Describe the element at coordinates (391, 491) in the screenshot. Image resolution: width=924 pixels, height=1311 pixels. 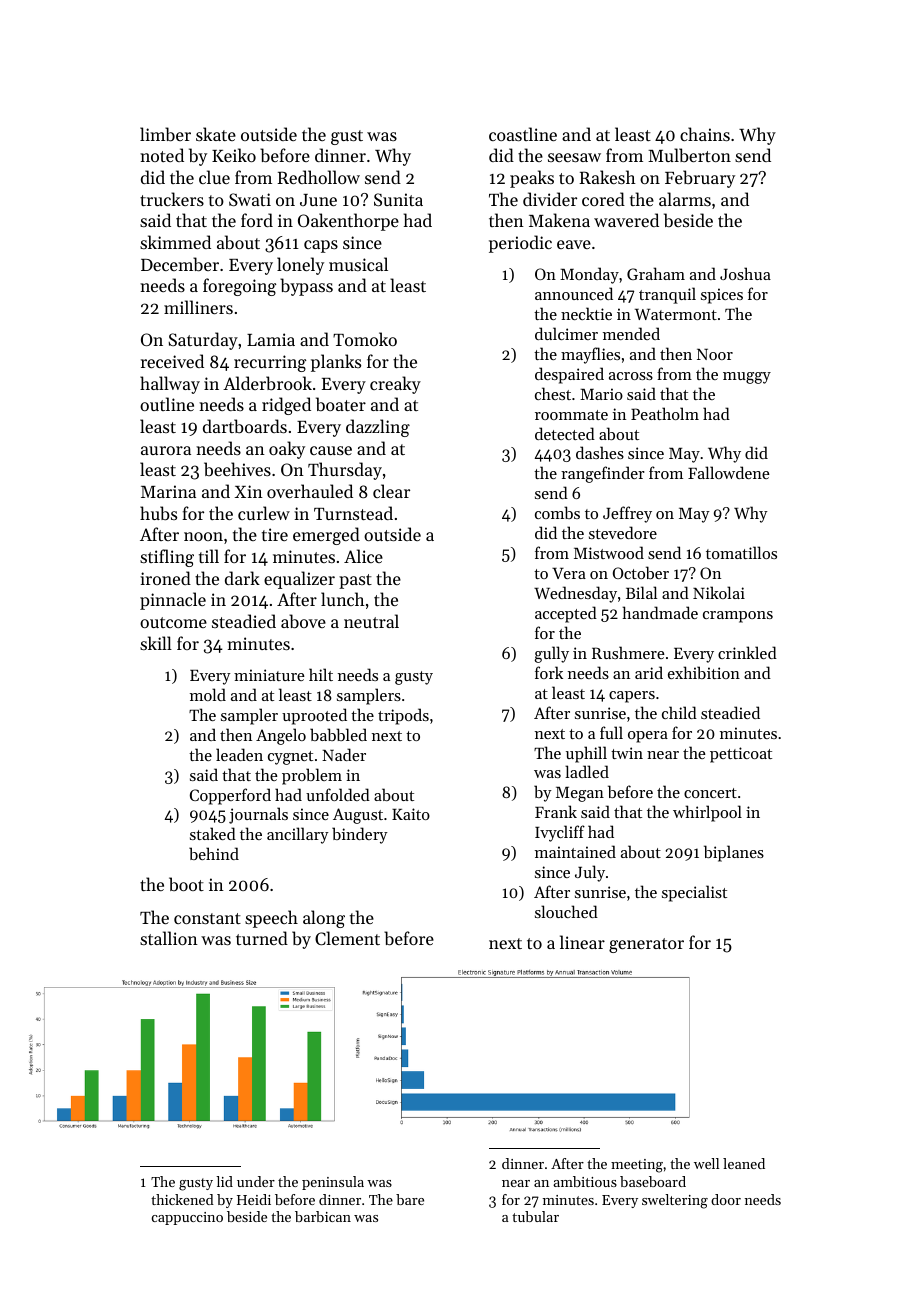
I see `clear` at that location.
